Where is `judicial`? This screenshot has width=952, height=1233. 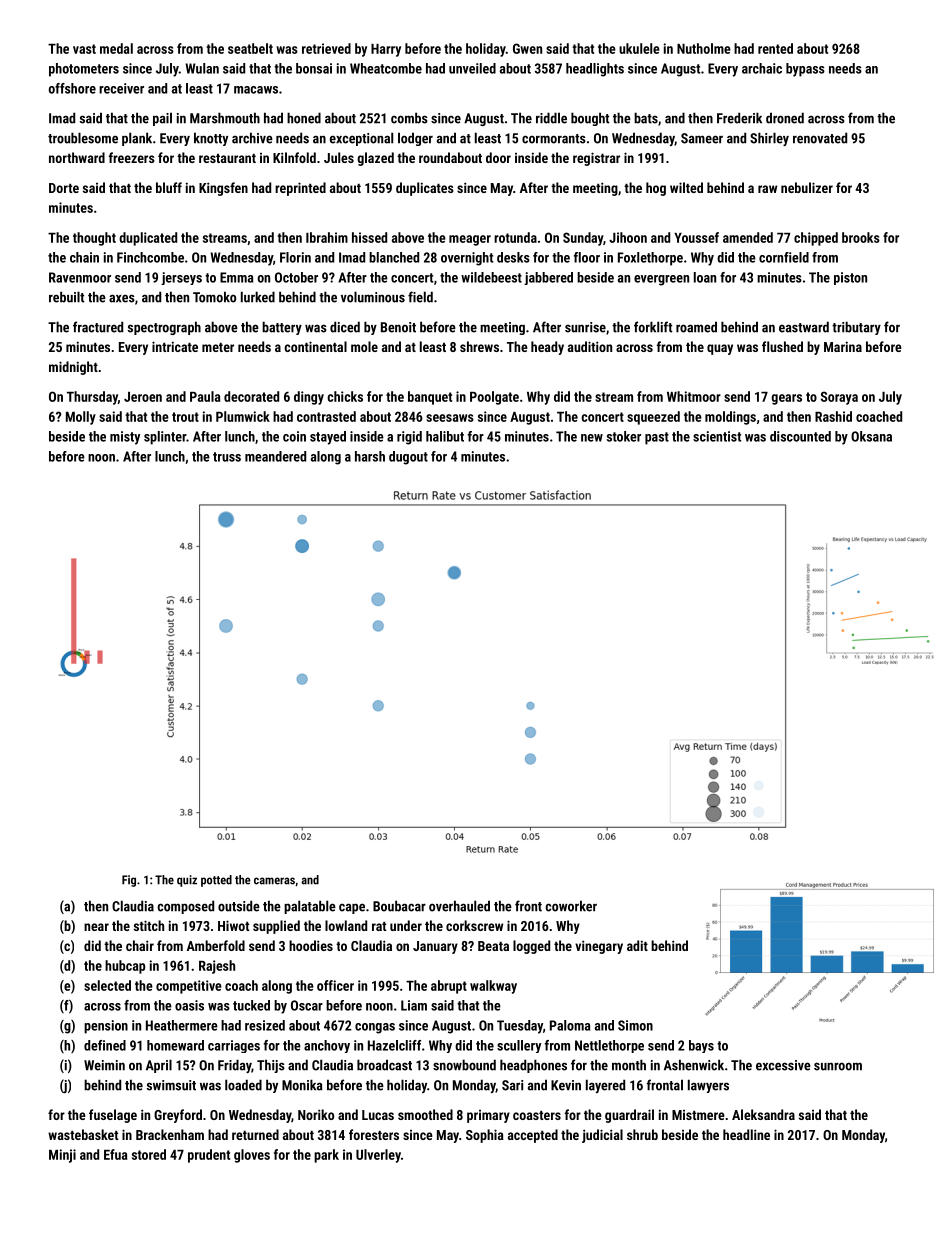 judicial is located at coordinates (602, 1136).
